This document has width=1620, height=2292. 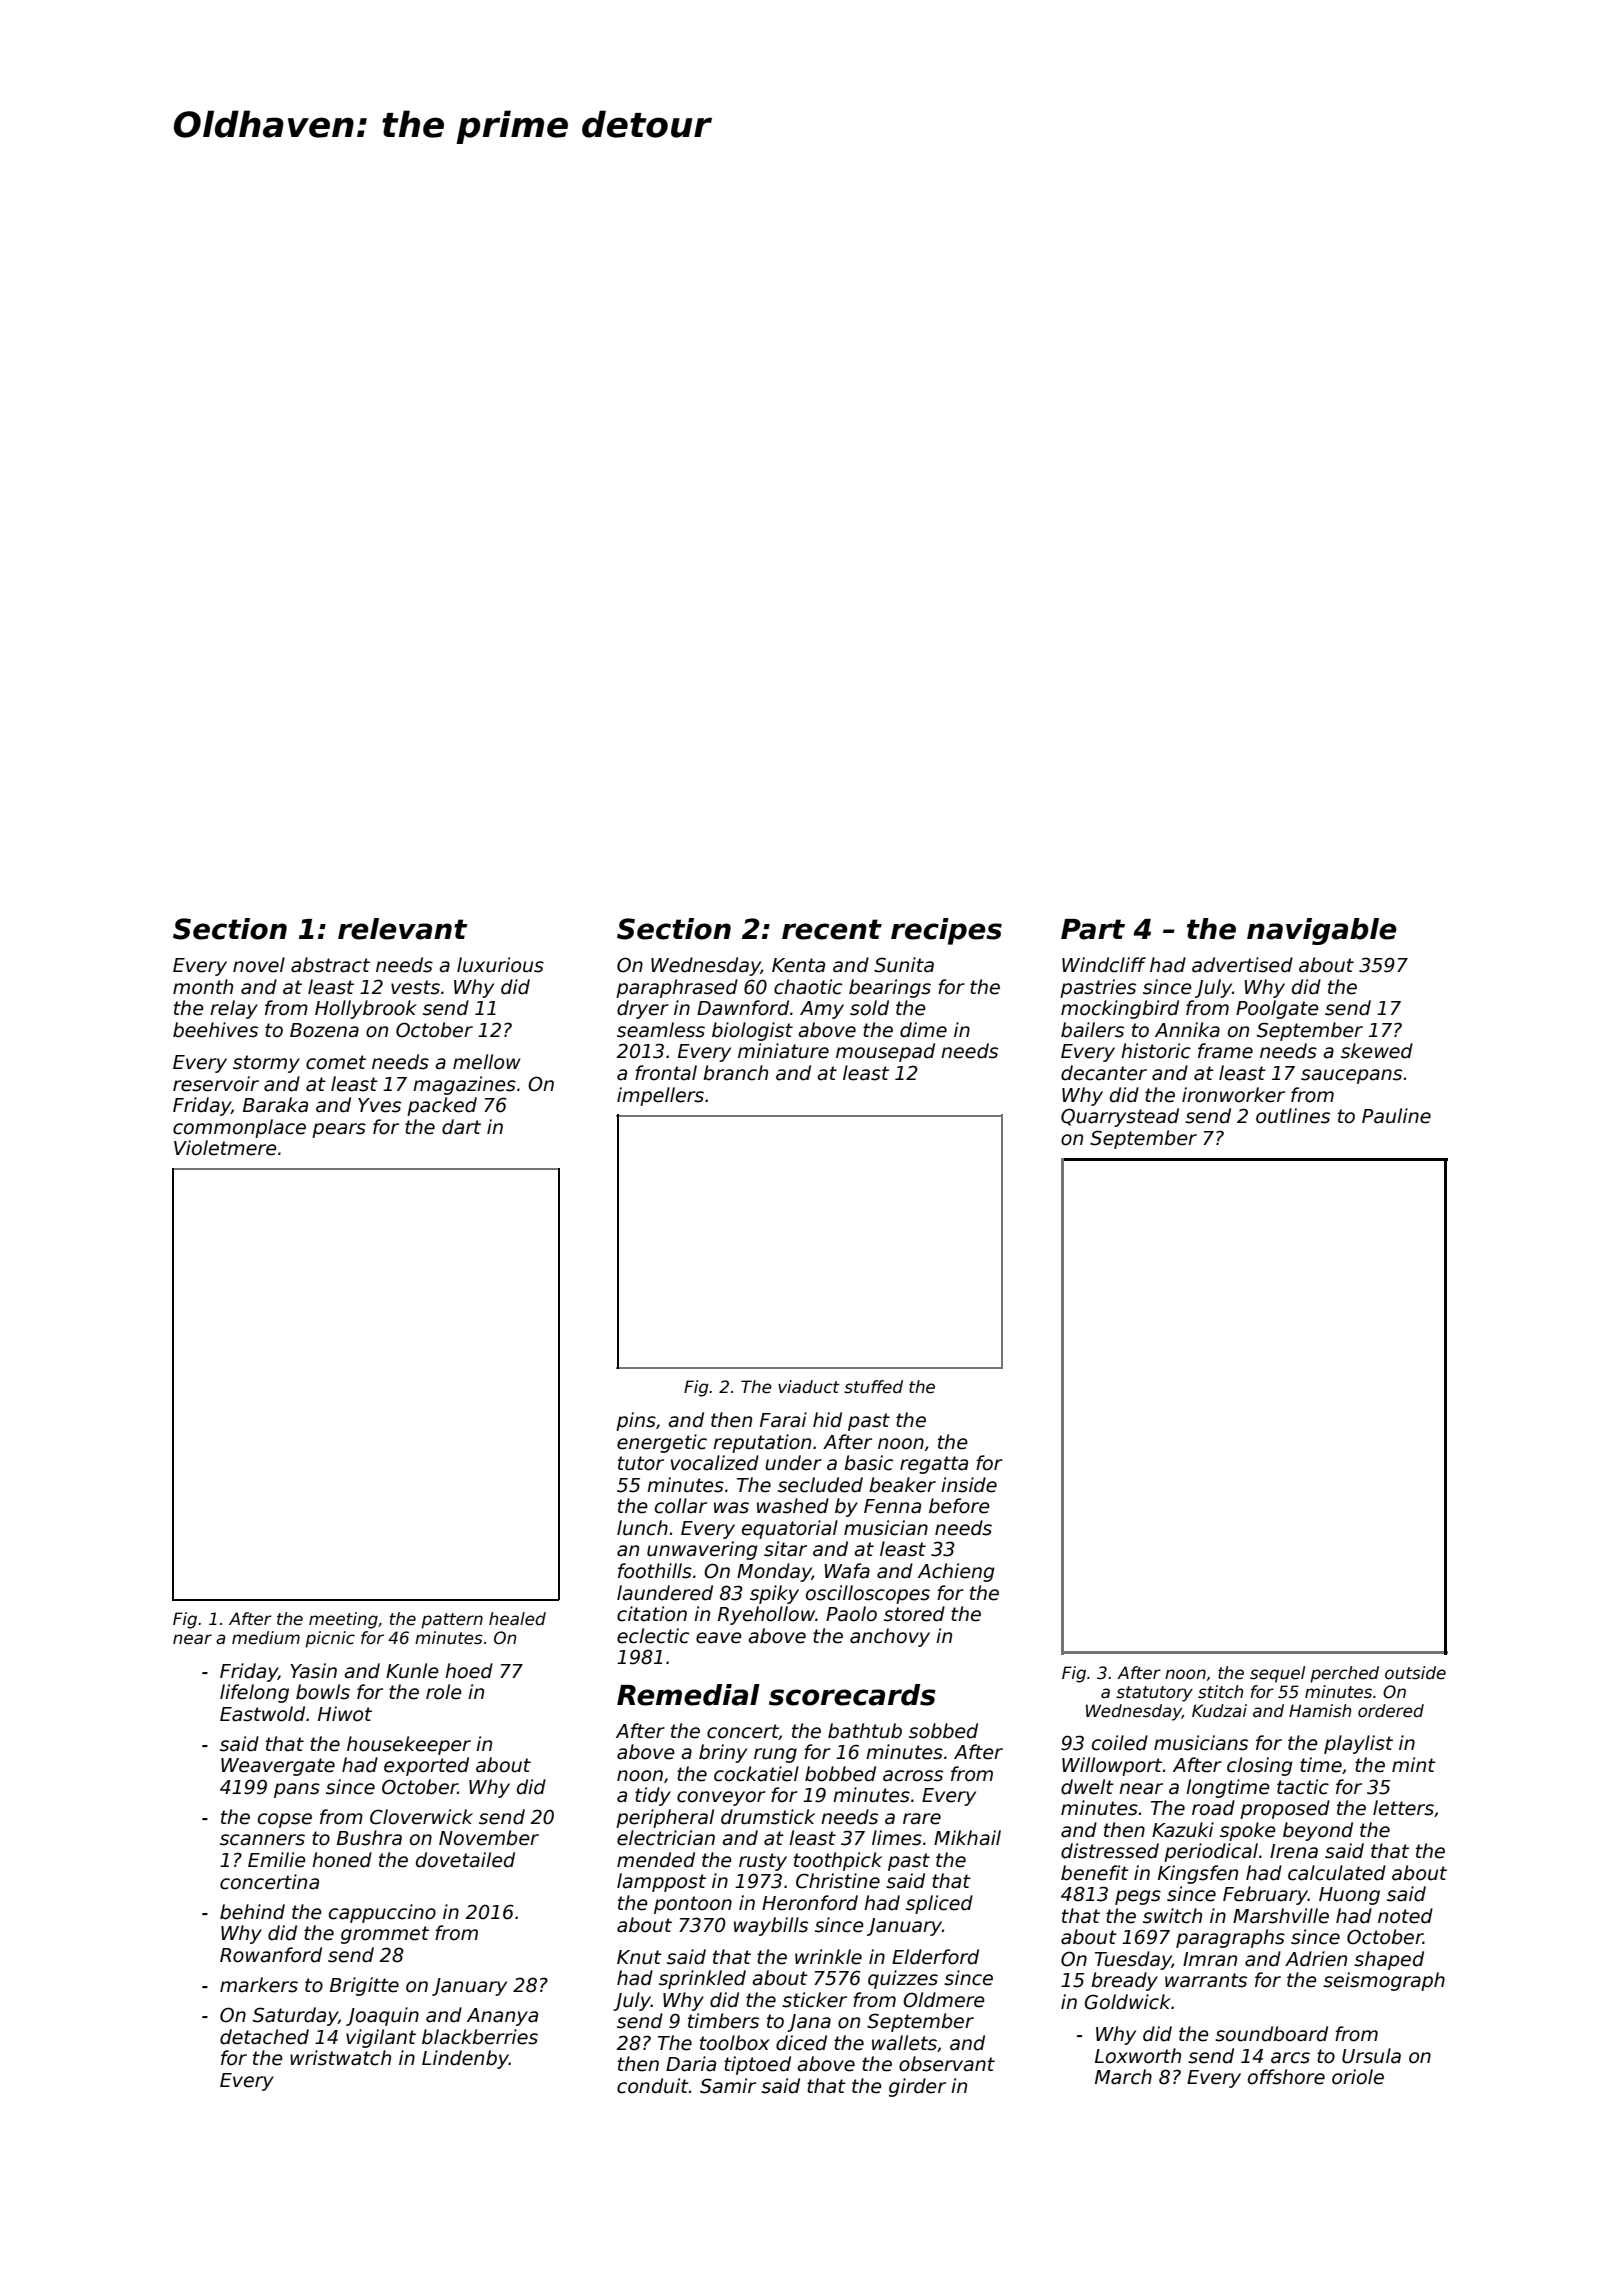 What do you see at coordinates (917, 2087) in the document?
I see `girder` at bounding box center [917, 2087].
